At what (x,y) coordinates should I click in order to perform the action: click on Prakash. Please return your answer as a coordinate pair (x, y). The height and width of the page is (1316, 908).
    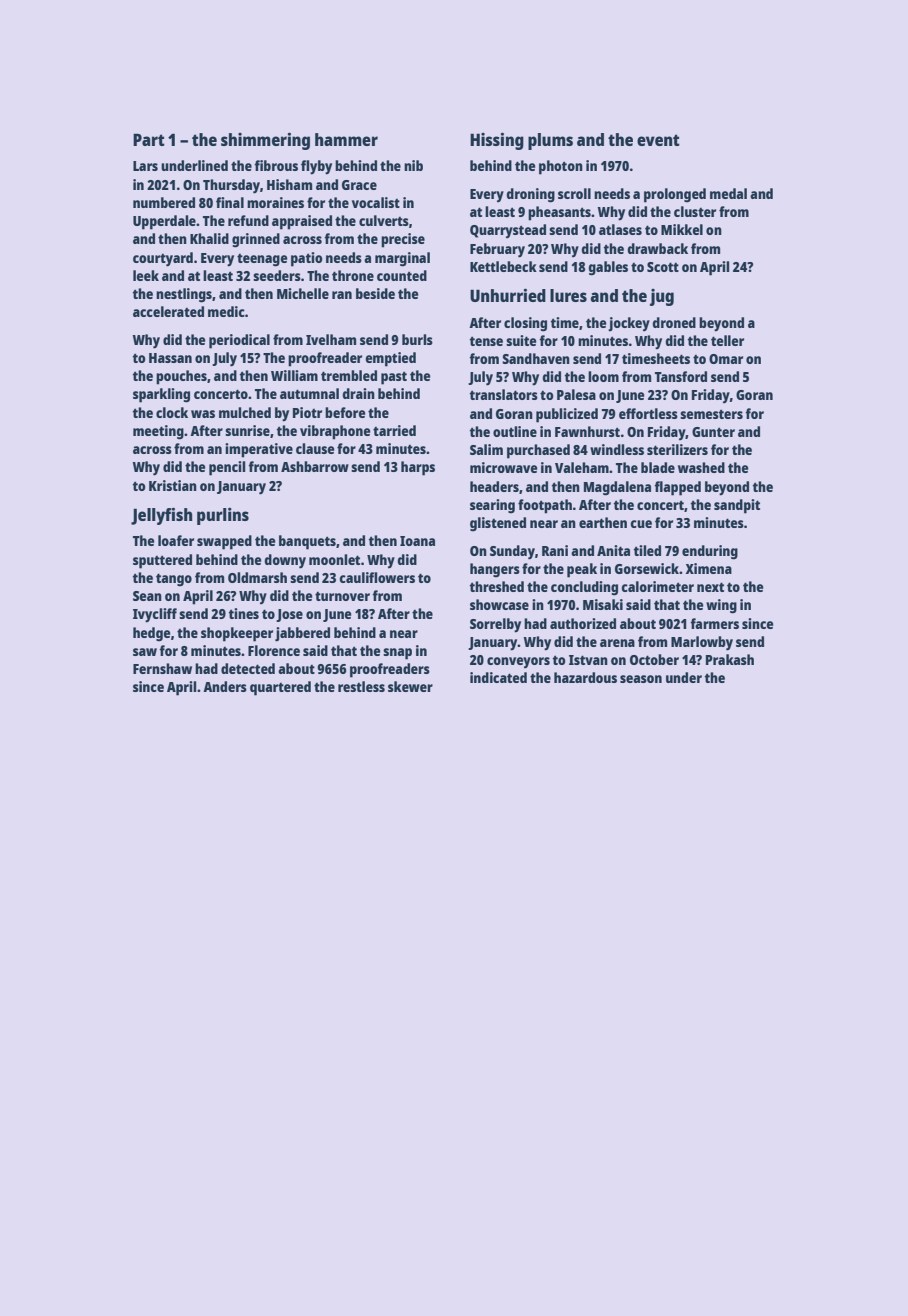
    Looking at the image, I should click on (730, 659).
